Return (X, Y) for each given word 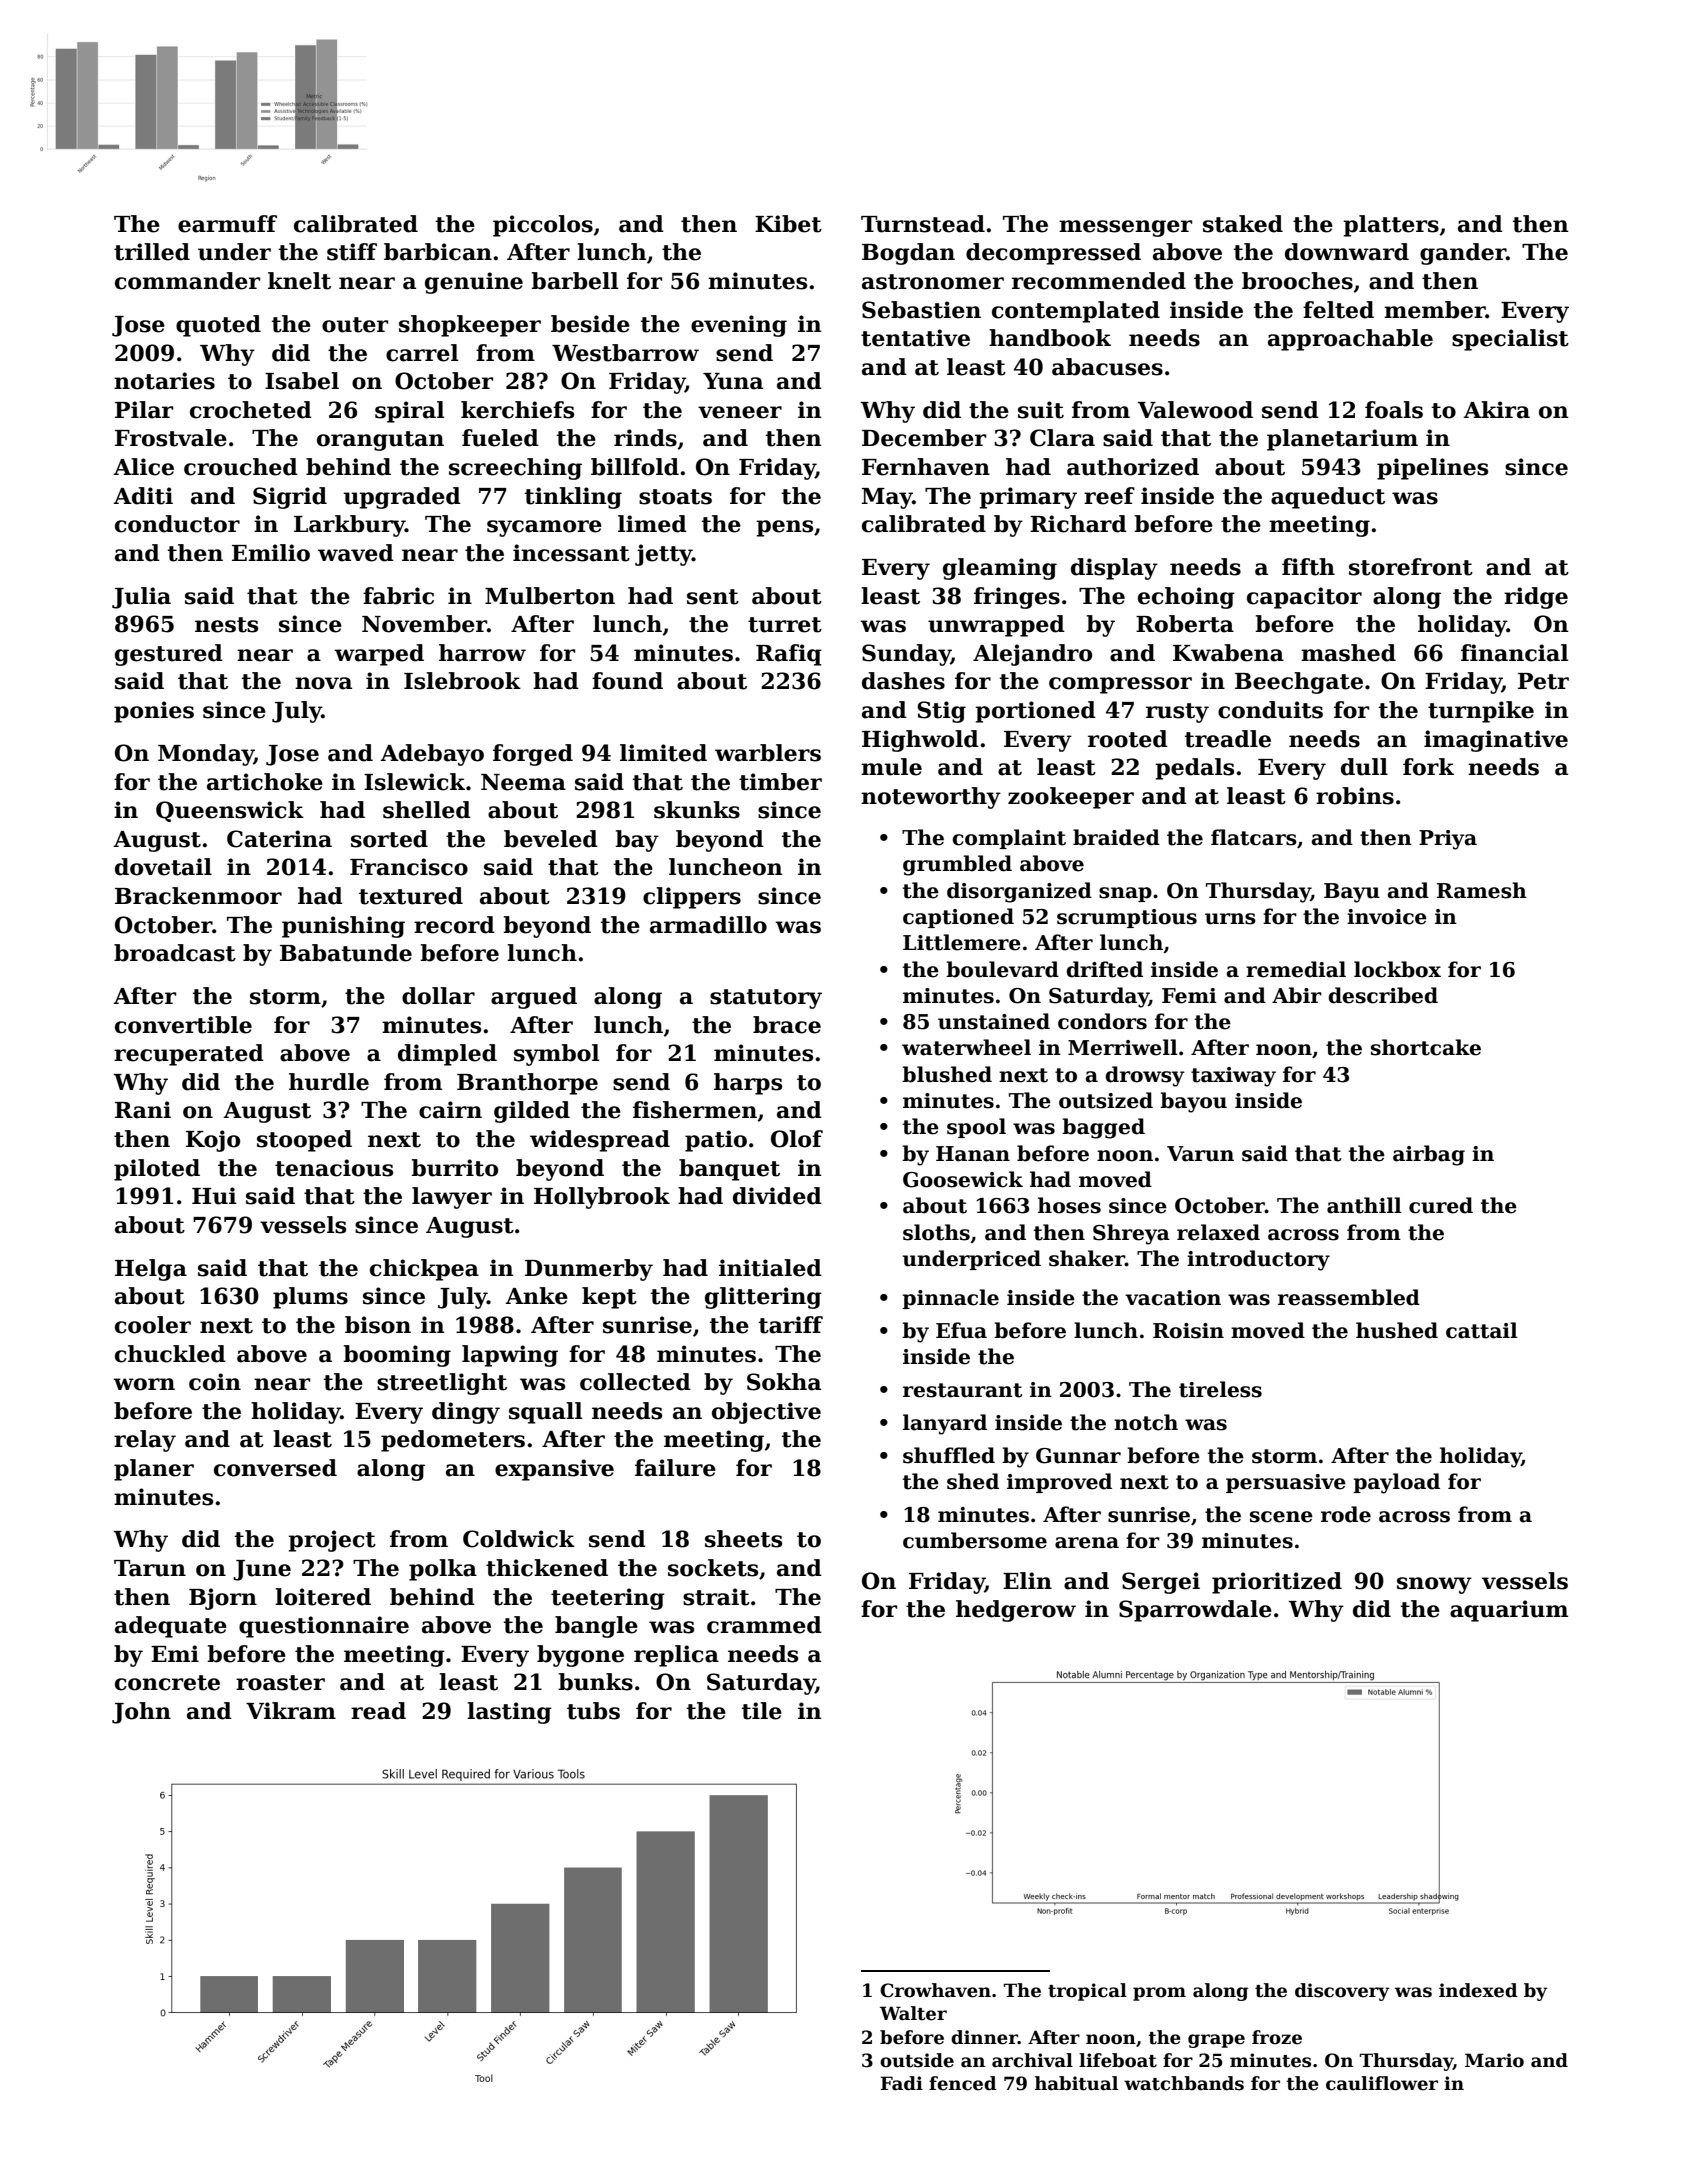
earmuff (227, 224)
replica (676, 1656)
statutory (766, 999)
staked (1243, 224)
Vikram (291, 1711)
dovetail (163, 867)
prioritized (1277, 1583)
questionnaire (324, 1627)
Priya (1448, 840)
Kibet (788, 224)
